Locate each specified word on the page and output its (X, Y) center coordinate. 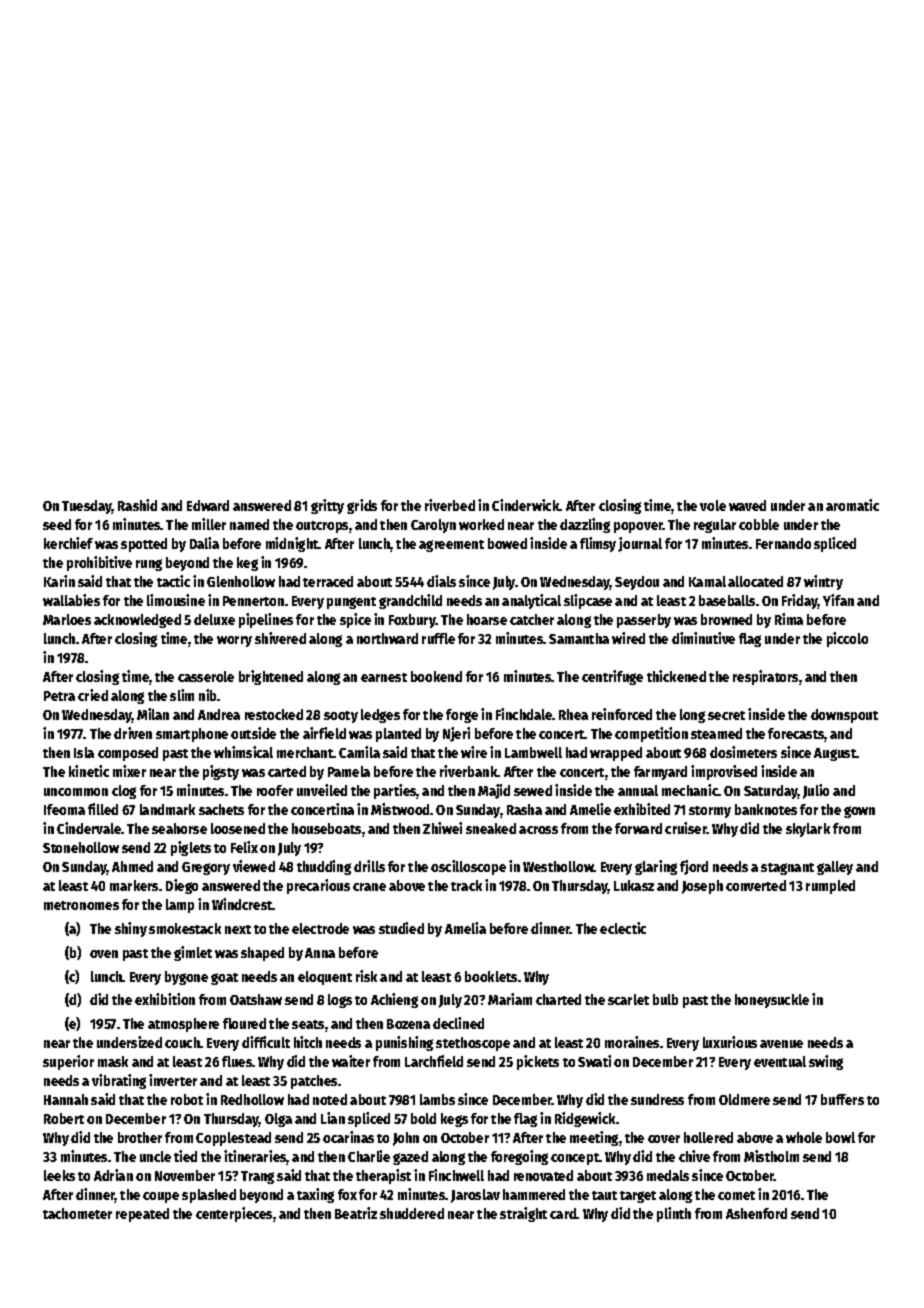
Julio (816, 791)
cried (93, 695)
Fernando (783, 543)
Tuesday (87, 507)
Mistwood (401, 809)
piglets (191, 848)
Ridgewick (586, 1119)
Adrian (113, 1175)
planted (398, 735)
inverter (173, 1080)
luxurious (730, 1042)
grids (362, 506)
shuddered (412, 1213)
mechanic (690, 790)
